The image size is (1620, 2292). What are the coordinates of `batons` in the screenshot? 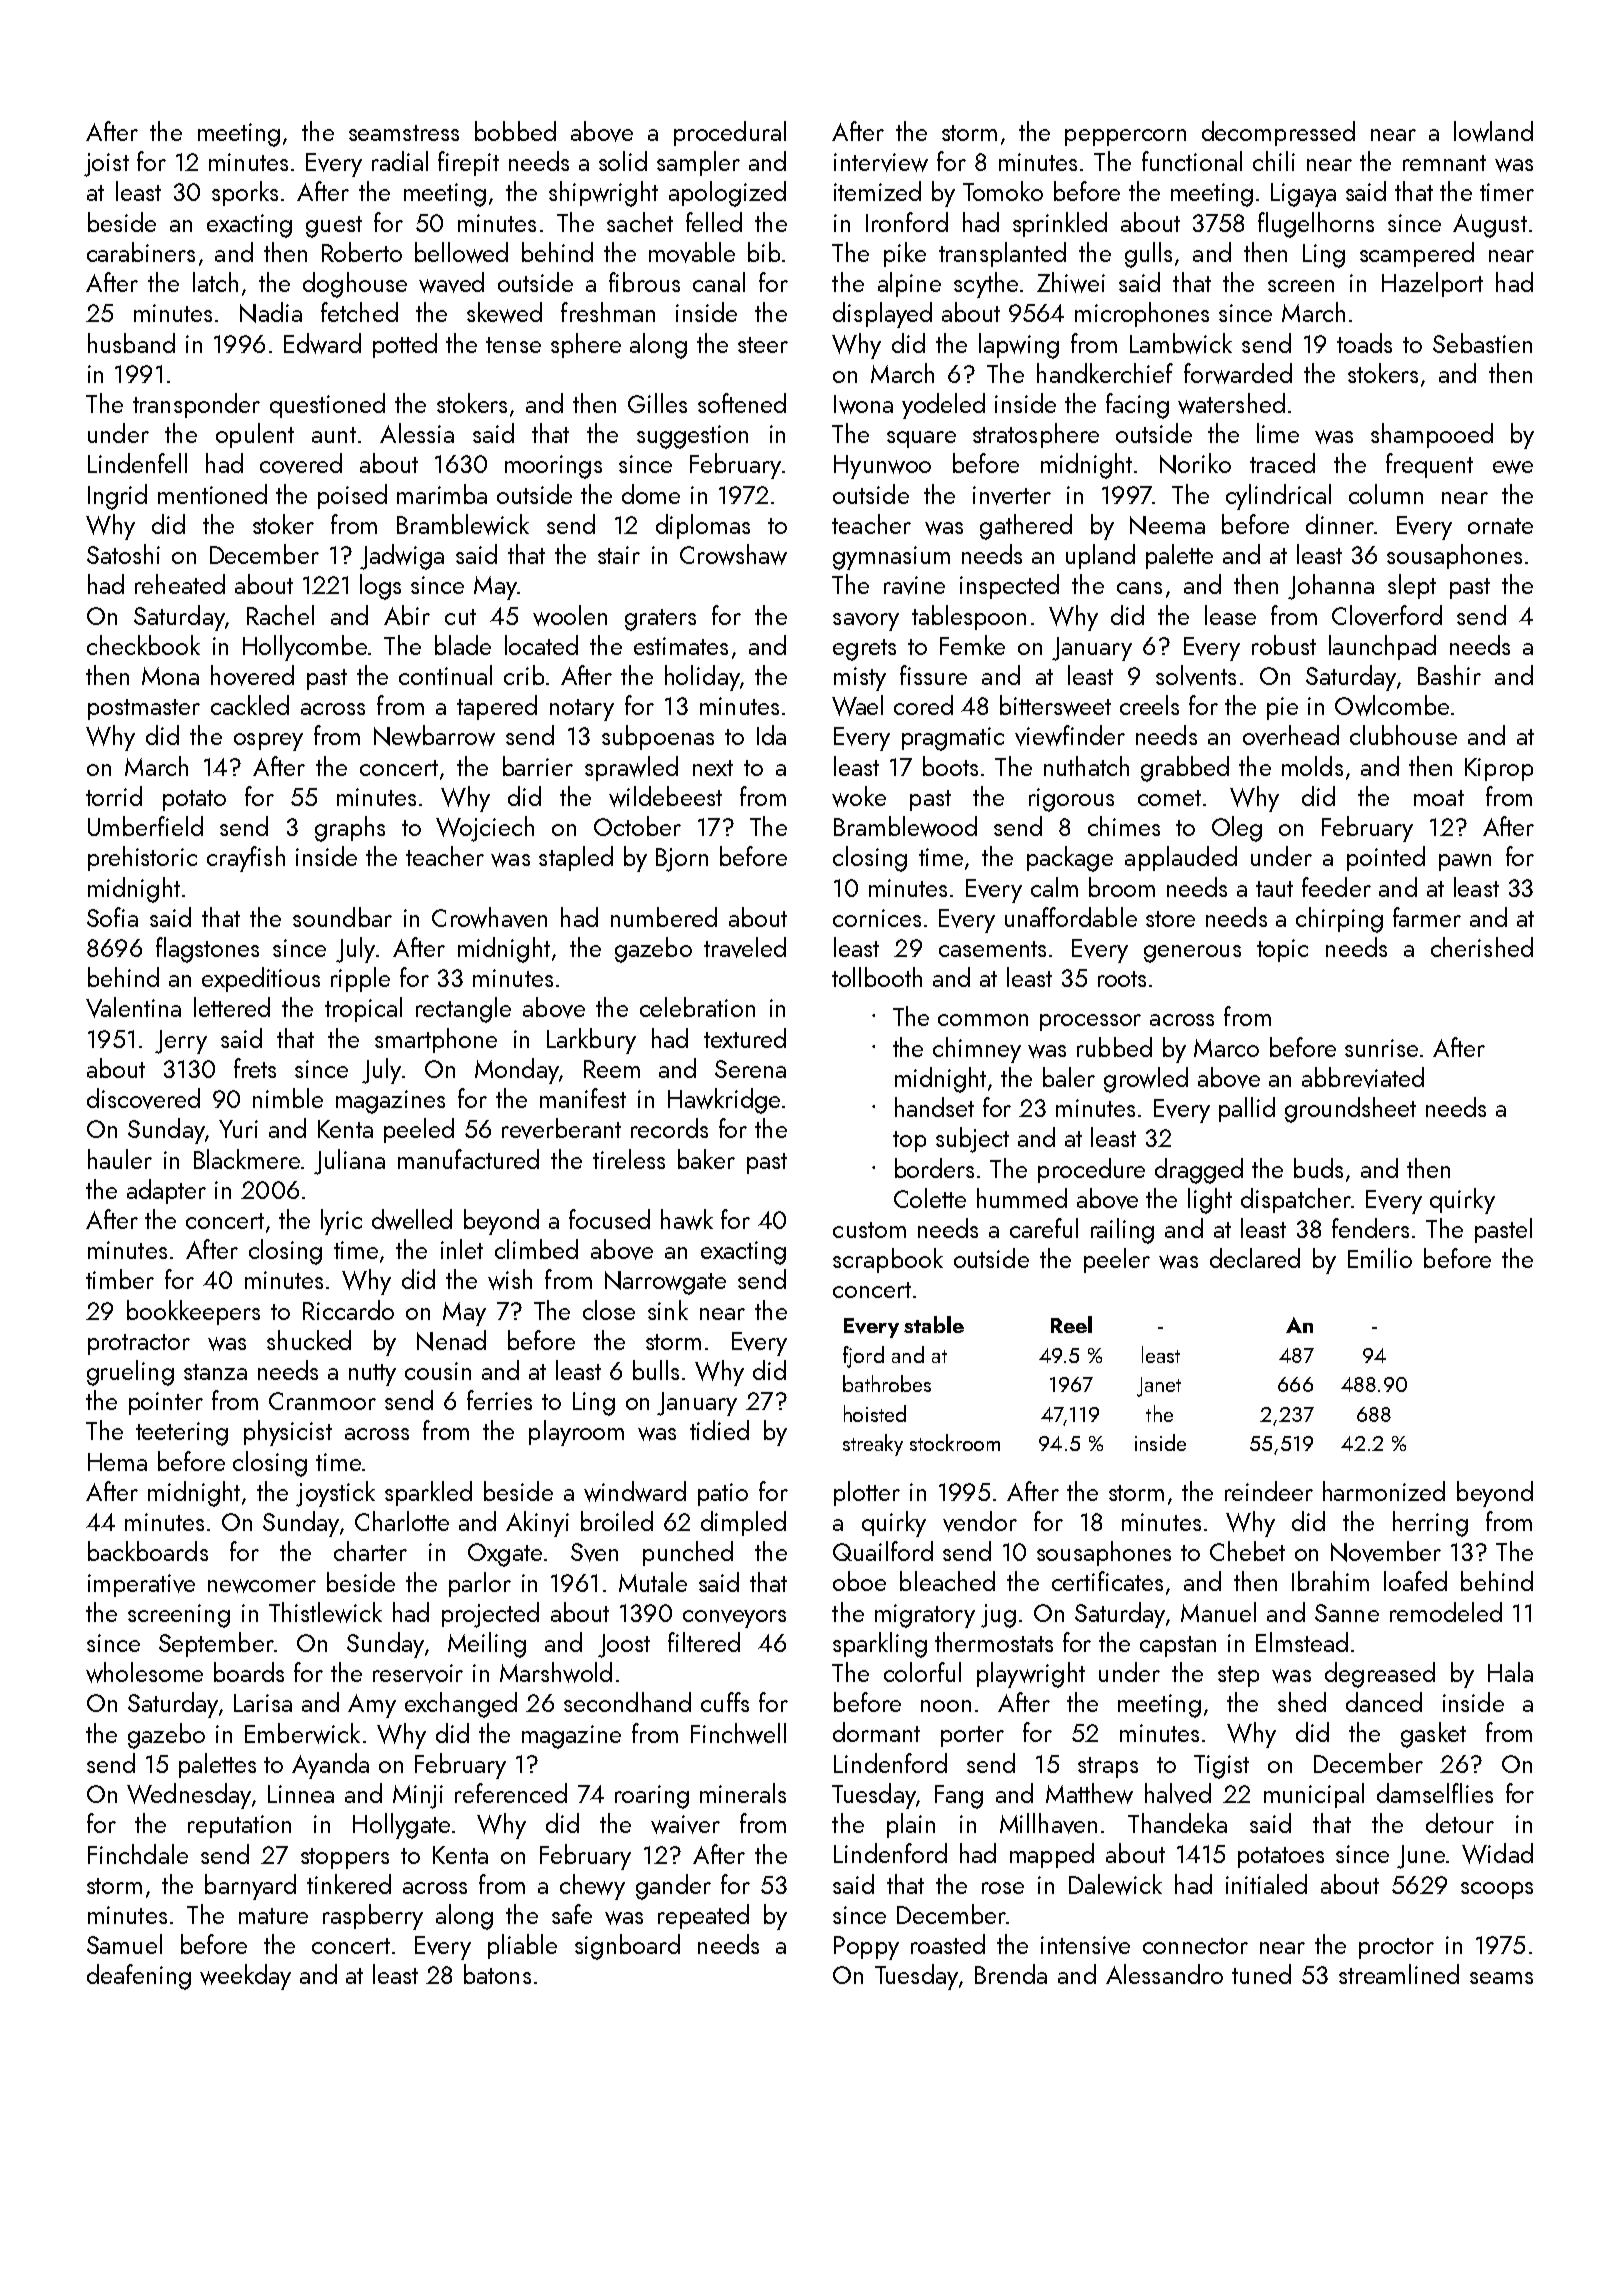 It's located at (497, 1974).
